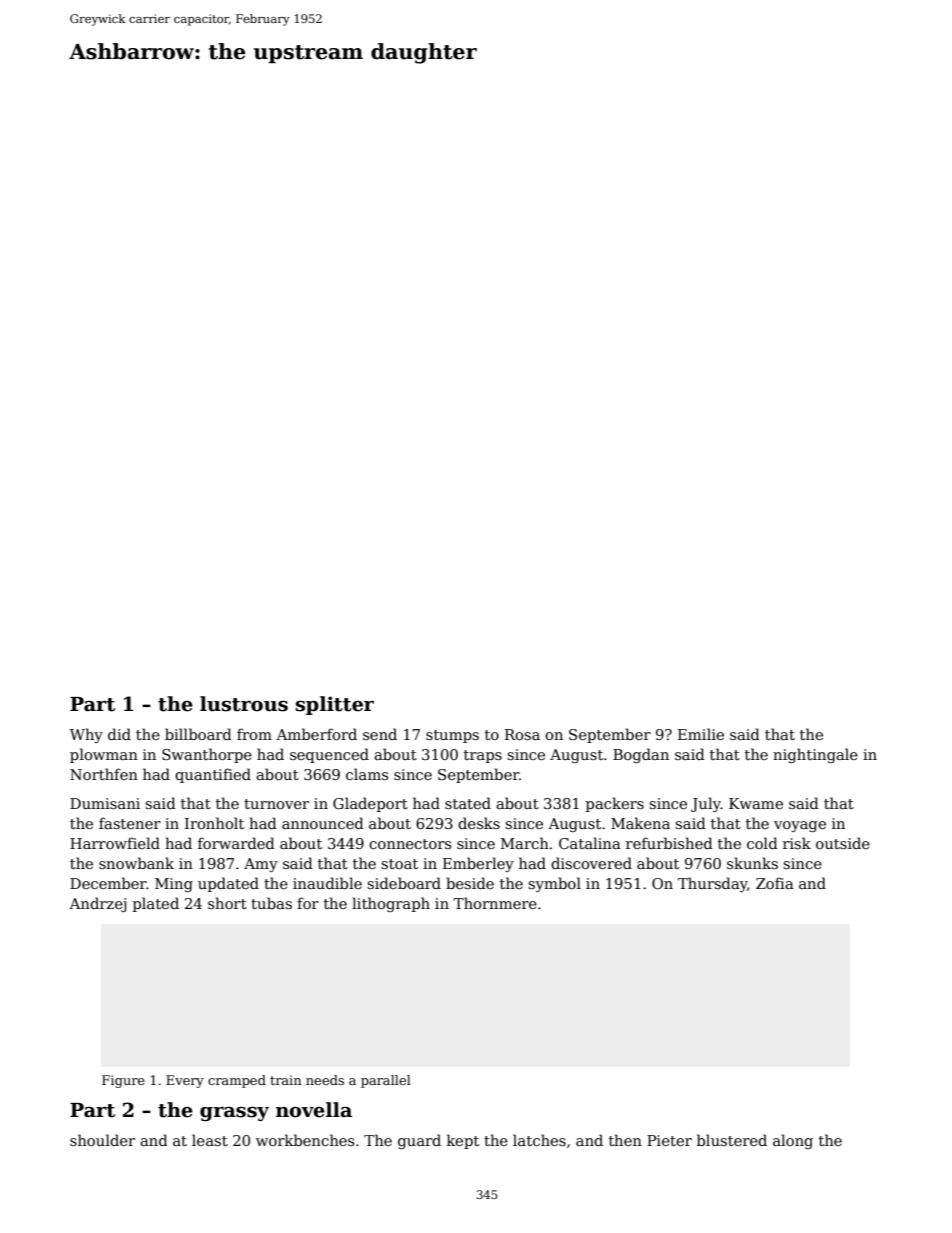 The height and width of the screenshot is (1233, 952). Describe the element at coordinates (756, 803) in the screenshot. I see `Kwame` at that location.
